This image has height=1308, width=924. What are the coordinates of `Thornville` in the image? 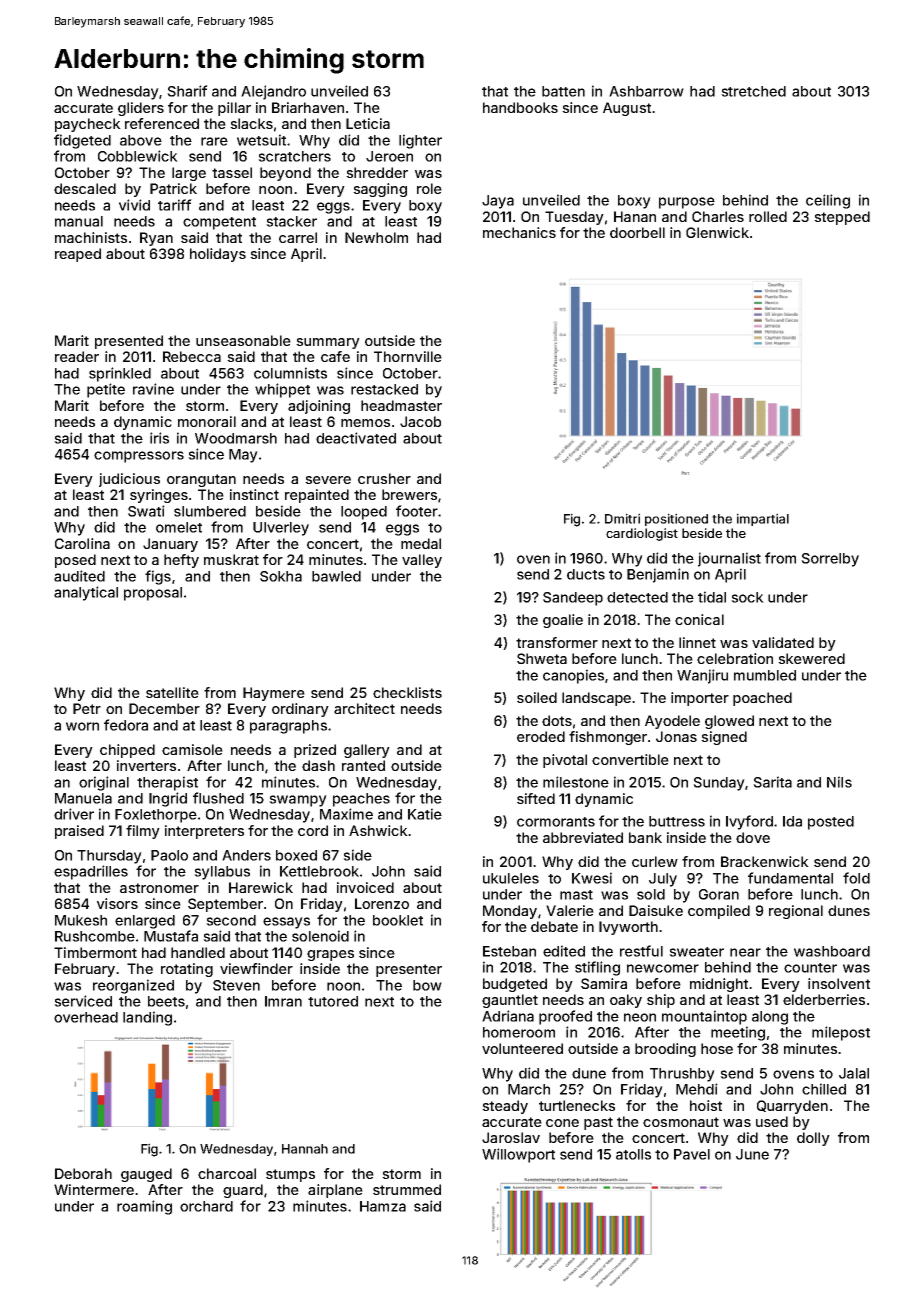 It's located at (408, 356).
